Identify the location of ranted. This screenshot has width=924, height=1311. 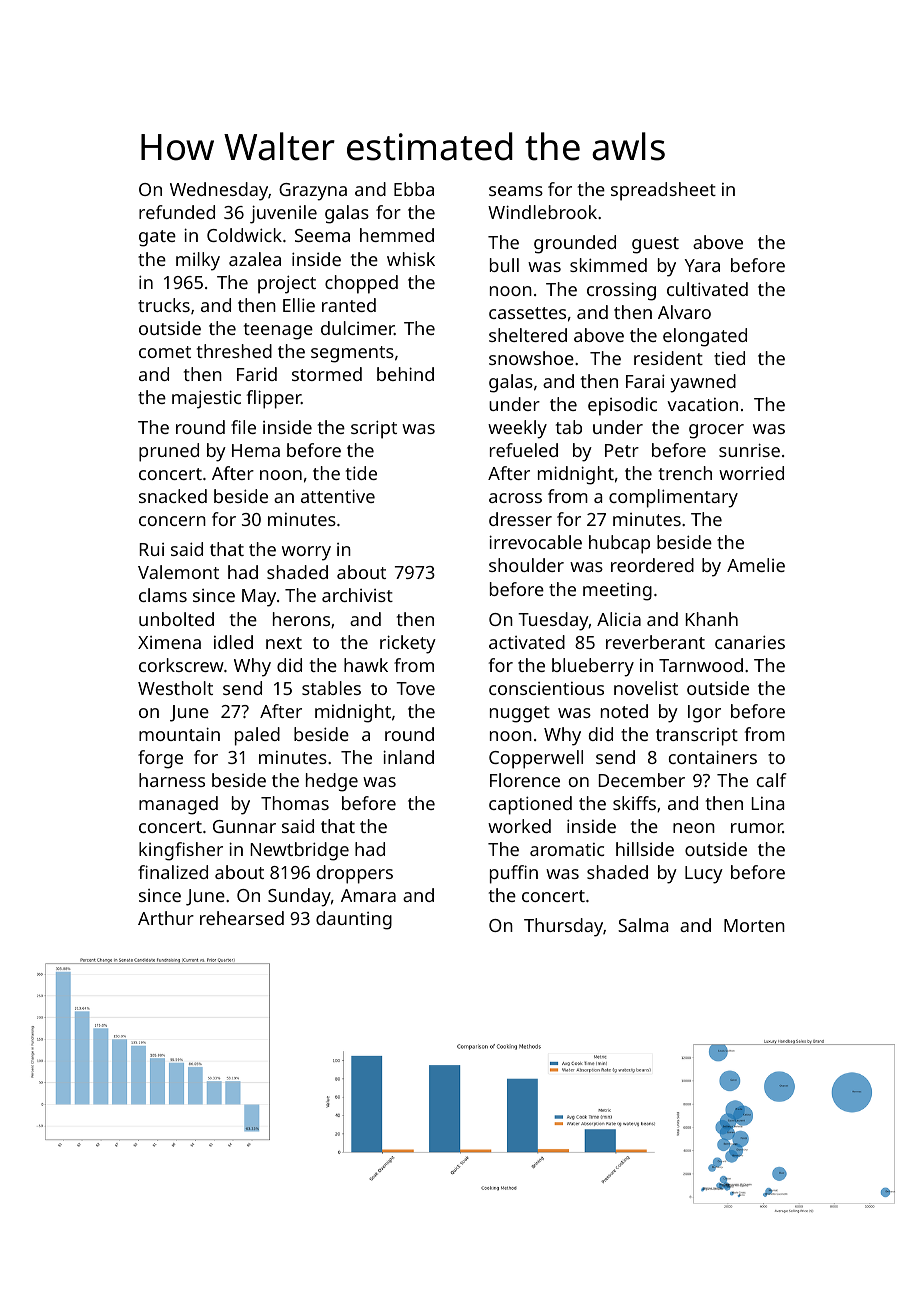
(349, 305).
